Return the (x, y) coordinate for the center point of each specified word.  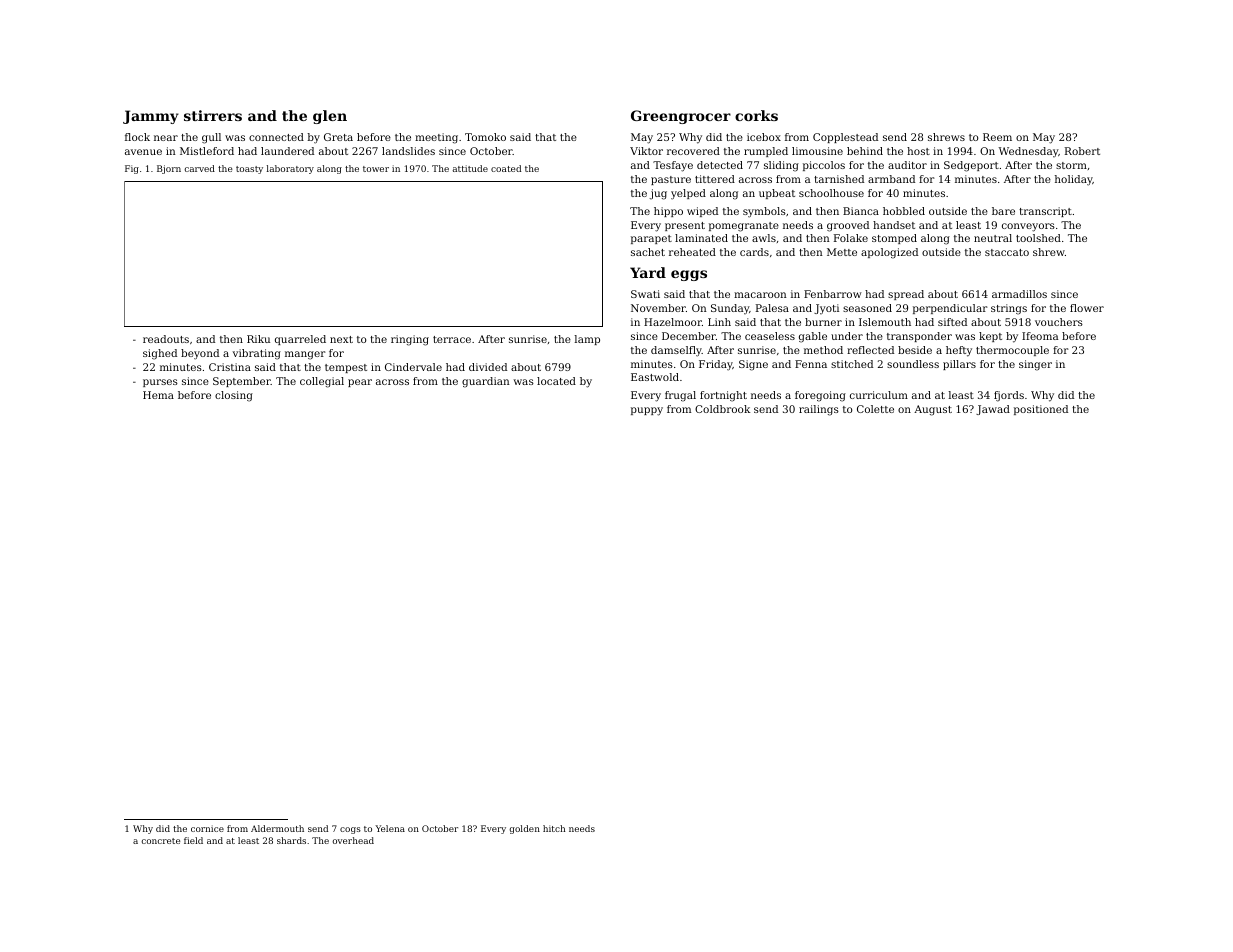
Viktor (646, 151)
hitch (554, 828)
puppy (647, 411)
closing (234, 396)
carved (199, 168)
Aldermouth (277, 828)
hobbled (904, 211)
